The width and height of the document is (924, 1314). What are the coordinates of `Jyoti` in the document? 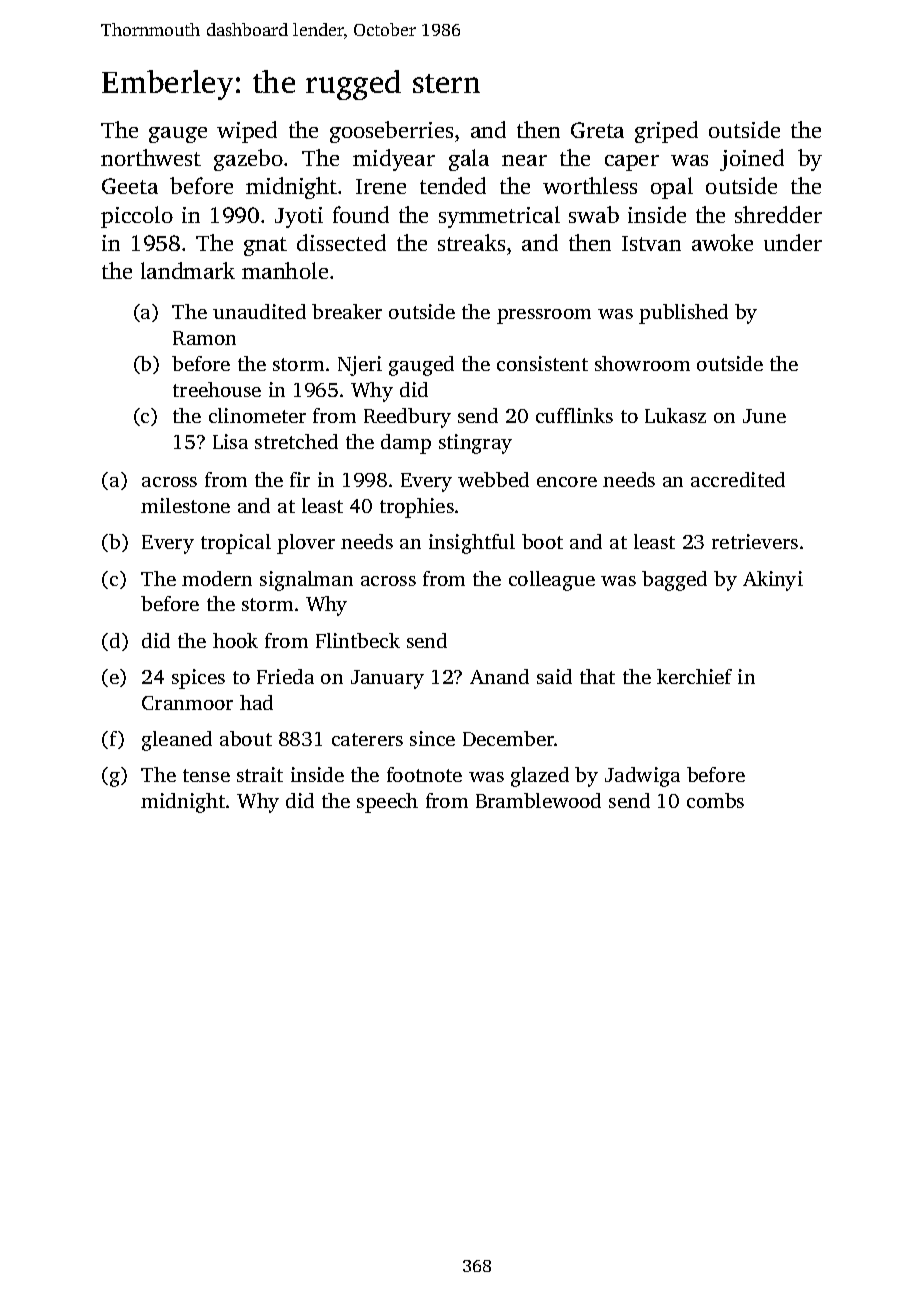 It's located at (299, 217).
